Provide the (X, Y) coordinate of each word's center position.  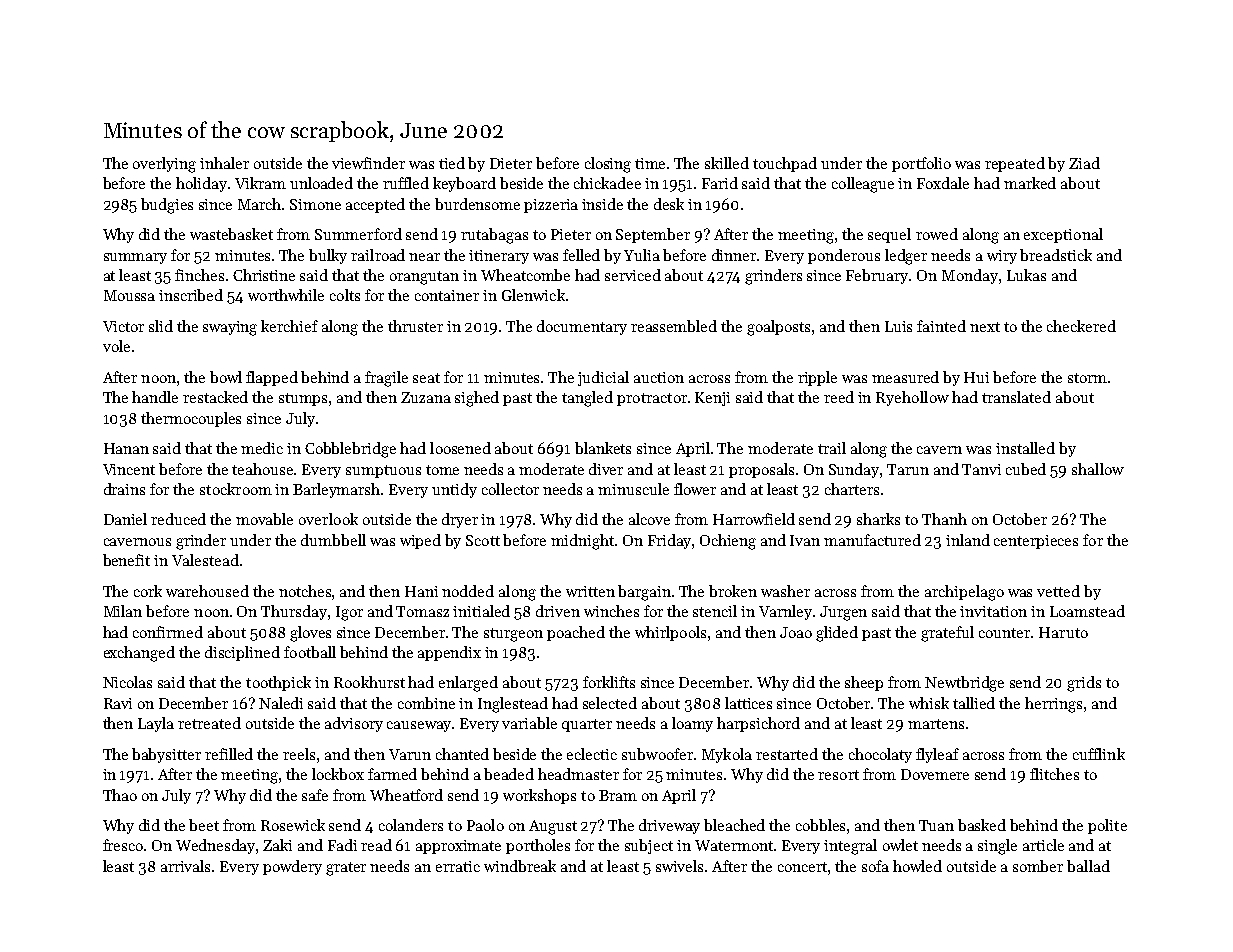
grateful (947, 634)
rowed (937, 234)
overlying (164, 165)
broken (733, 591)
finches (199, 275)
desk (669, 204)
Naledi (281, 703)
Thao (120, 795)
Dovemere (935, 774)
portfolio (921, 164)
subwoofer (657, 754)
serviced (633, 275)
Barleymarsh (337, 490)
